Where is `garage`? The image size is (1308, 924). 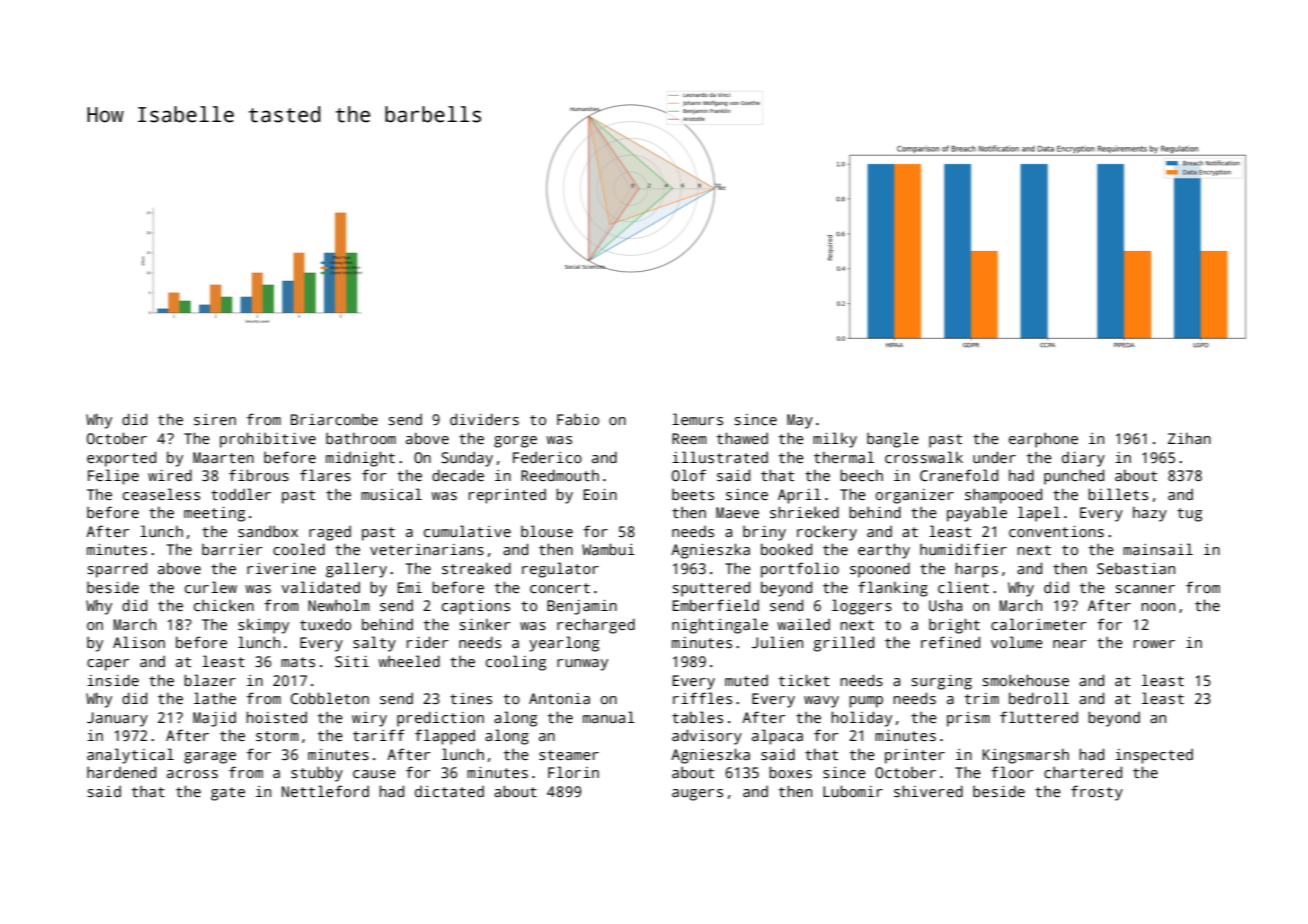
garage is located at coordinates (210, 758).
